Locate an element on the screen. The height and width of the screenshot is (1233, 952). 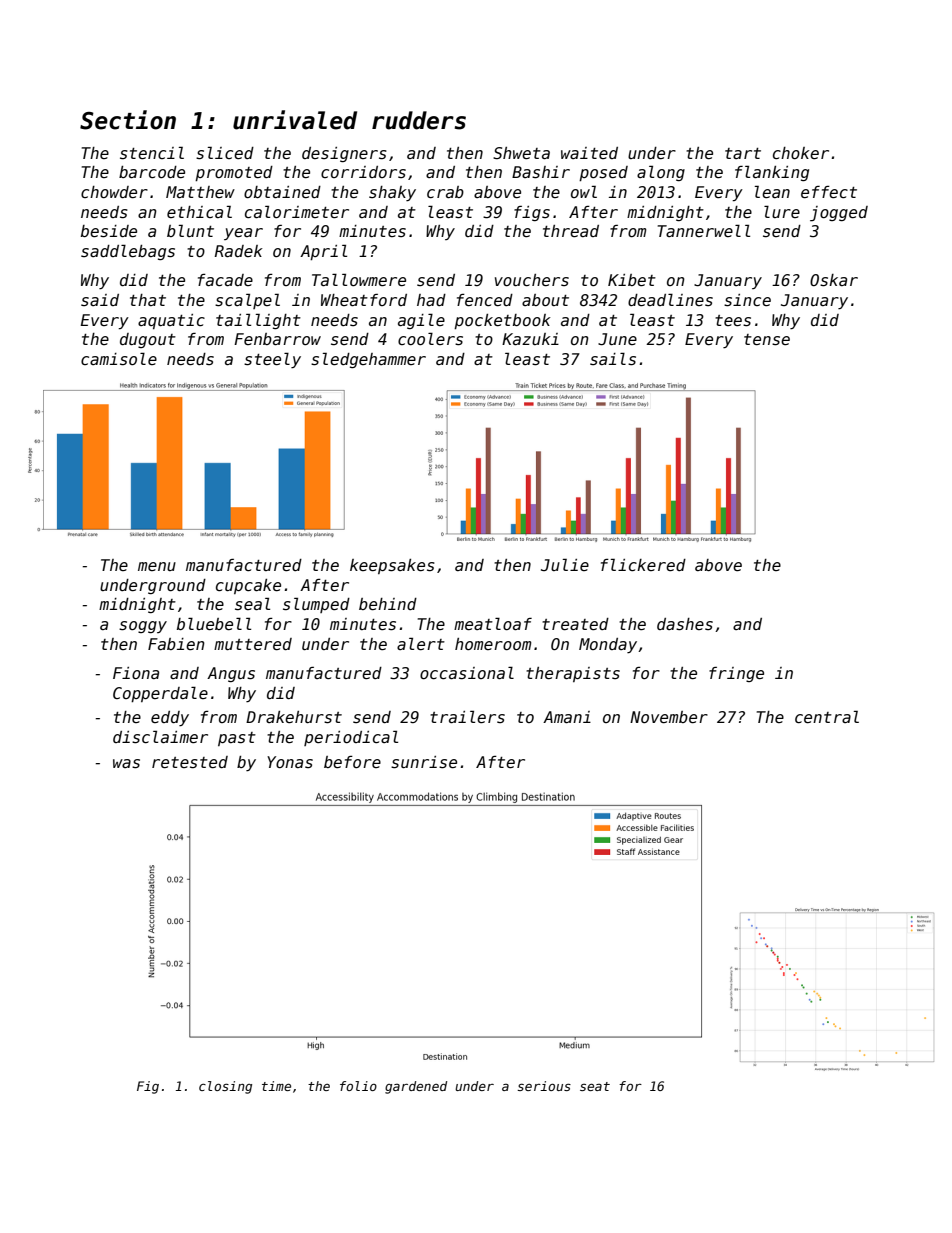
tees is located at coordinates (733, 321).
